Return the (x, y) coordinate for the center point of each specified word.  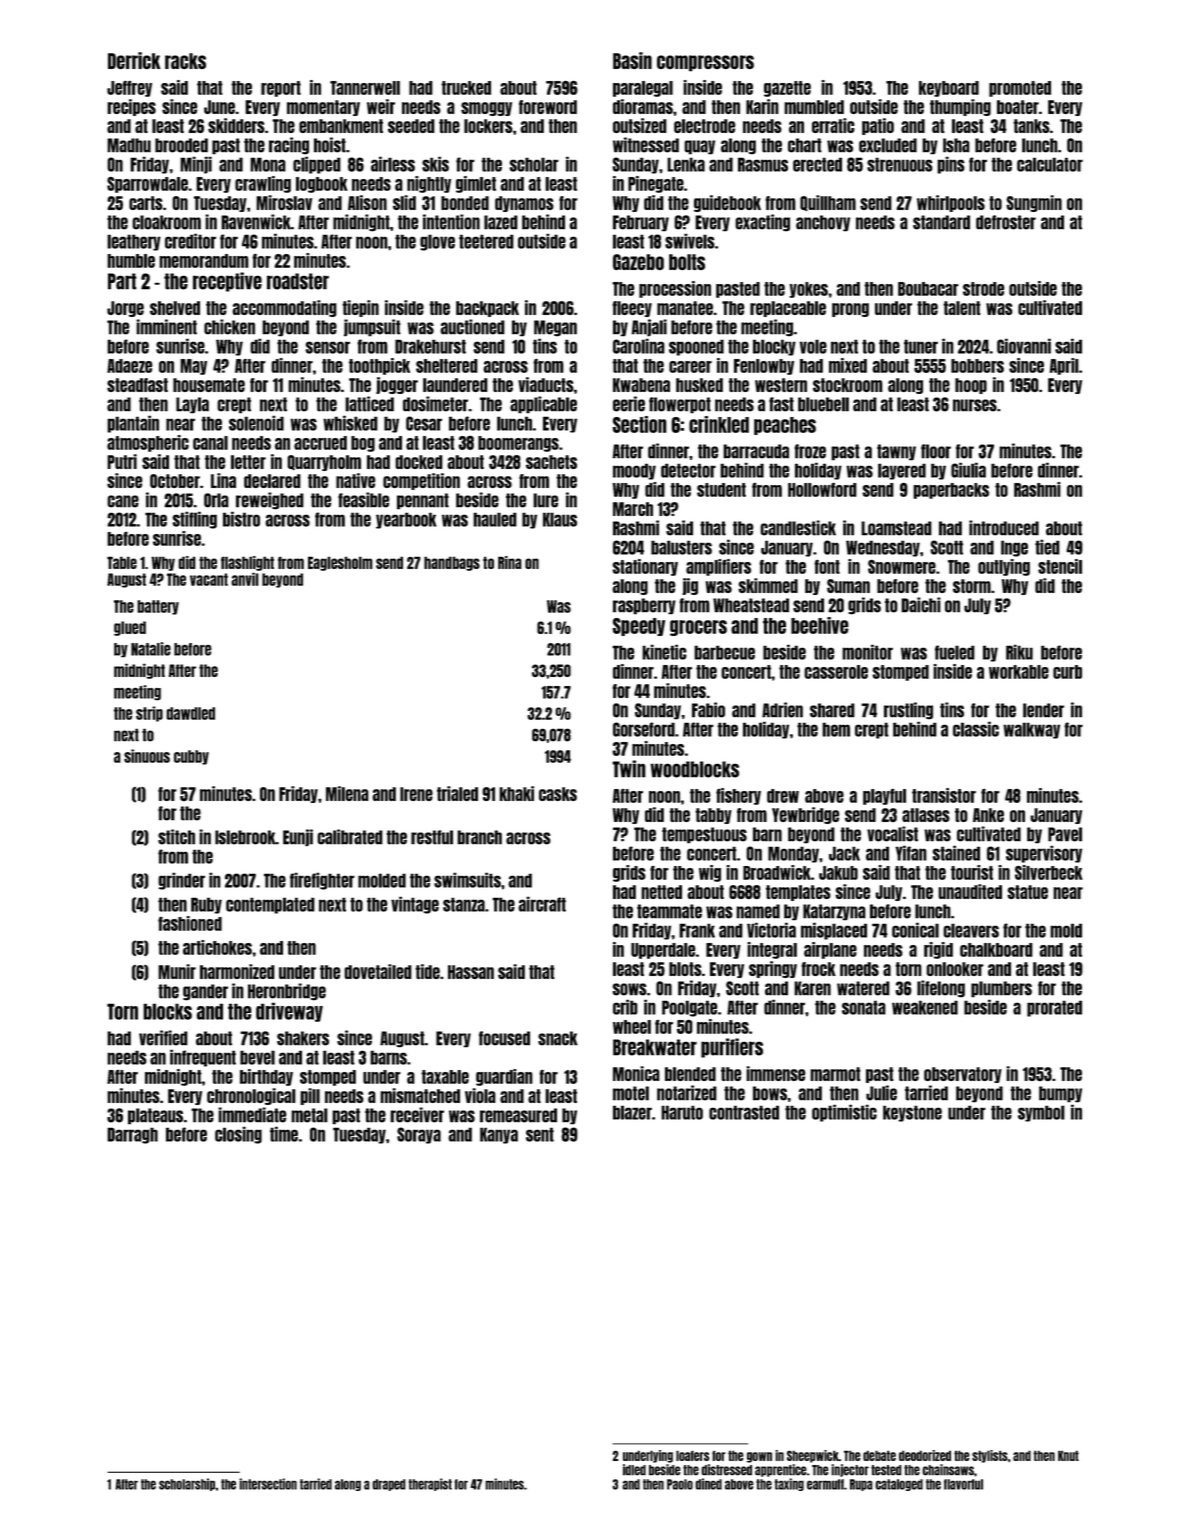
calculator (1050, 164)
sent (540, 1134)
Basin (632, 60)
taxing (789, 1484)
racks (185, 61)
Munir (177, 971)
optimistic (844, 1113)
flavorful (963, 1484)
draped (389, 1485)
